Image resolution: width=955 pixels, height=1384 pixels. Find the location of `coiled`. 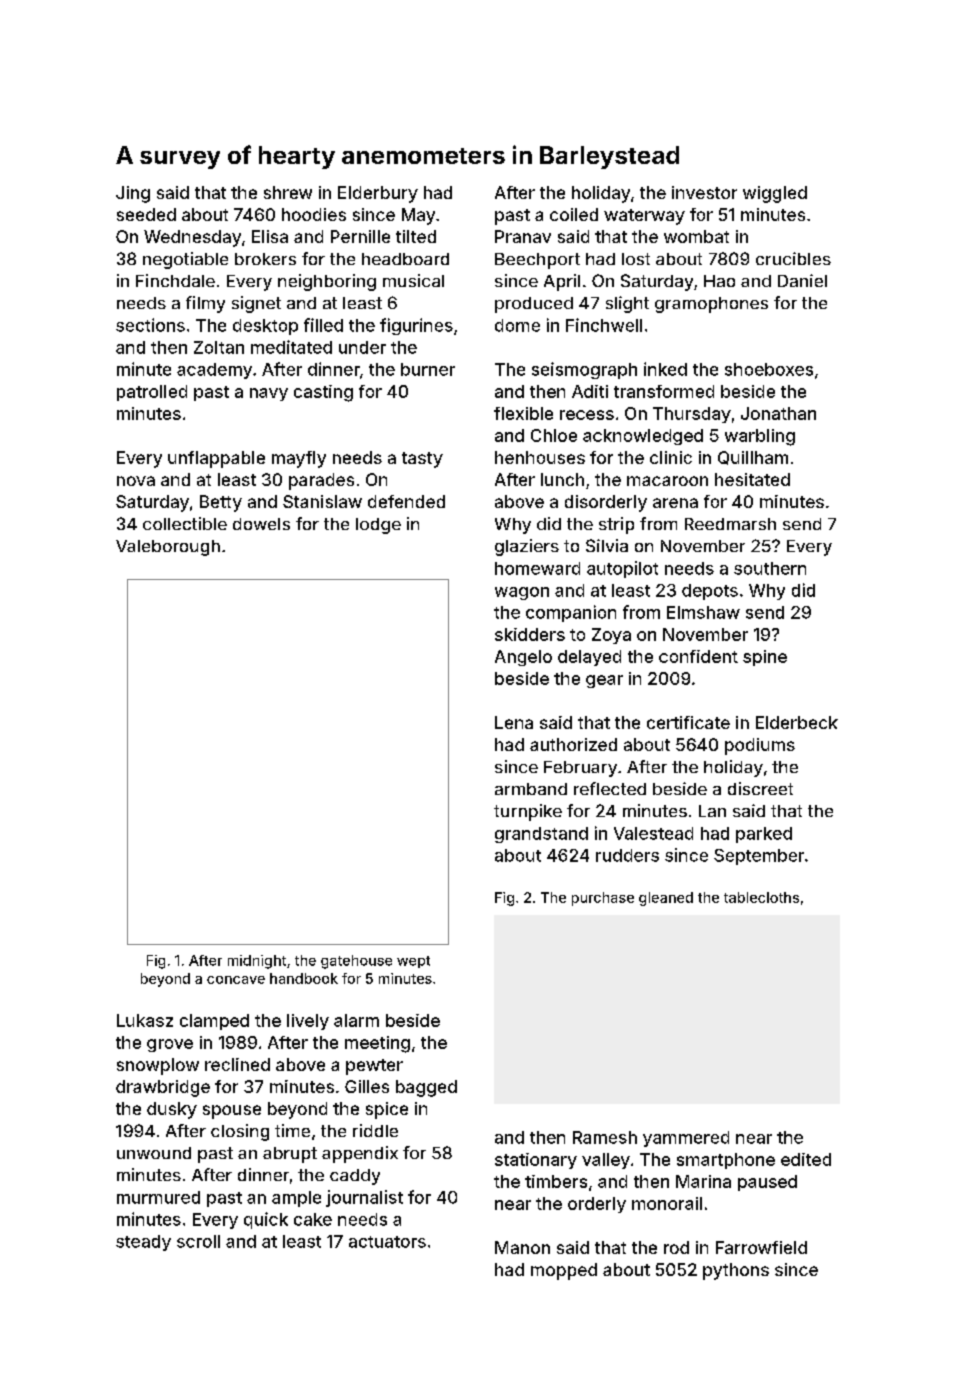

coiled is located at coordinates (574, 214).
